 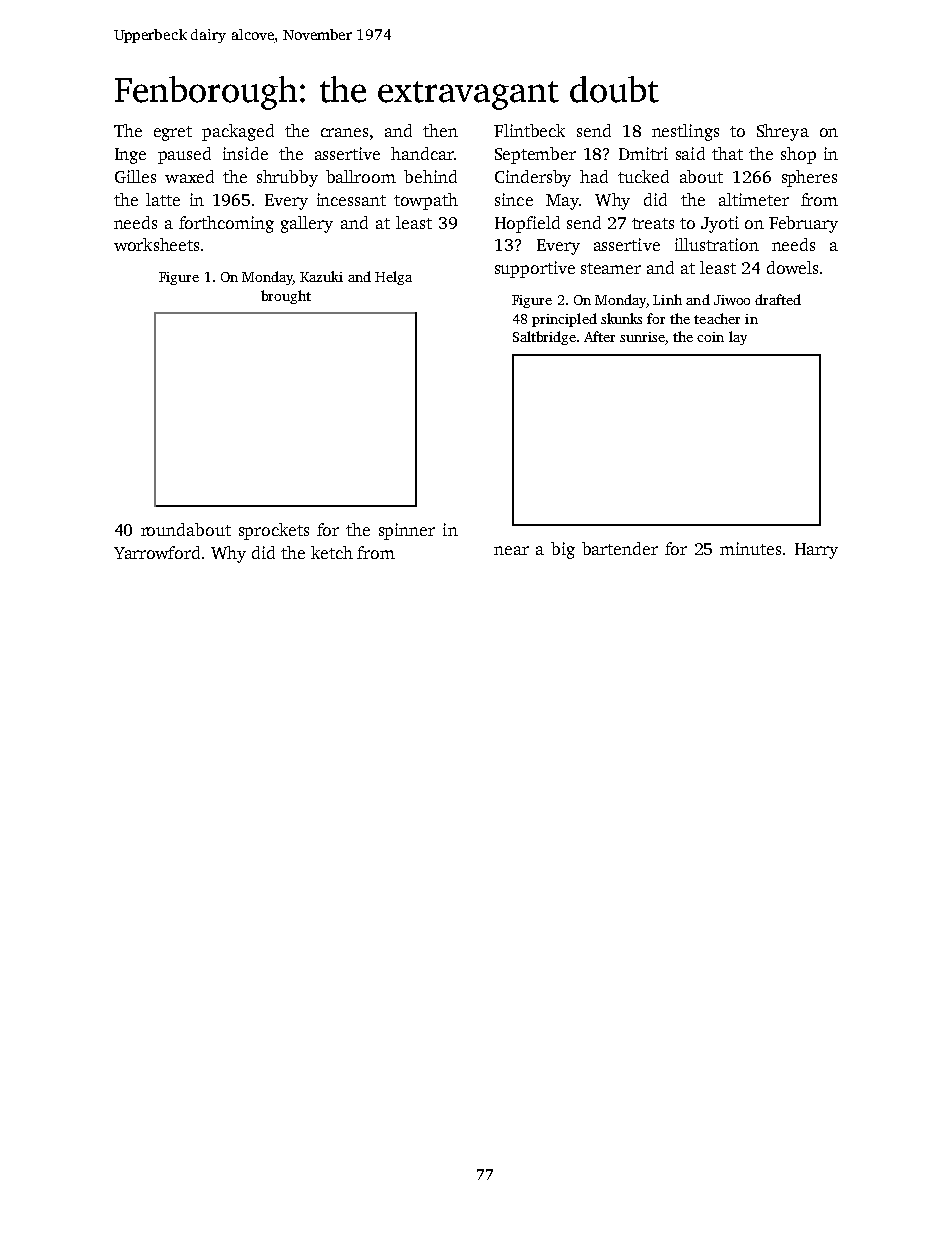 What do you see at coordinates (809, 178) in the document?
I see `spheres` at bounding box center [809, 178].
